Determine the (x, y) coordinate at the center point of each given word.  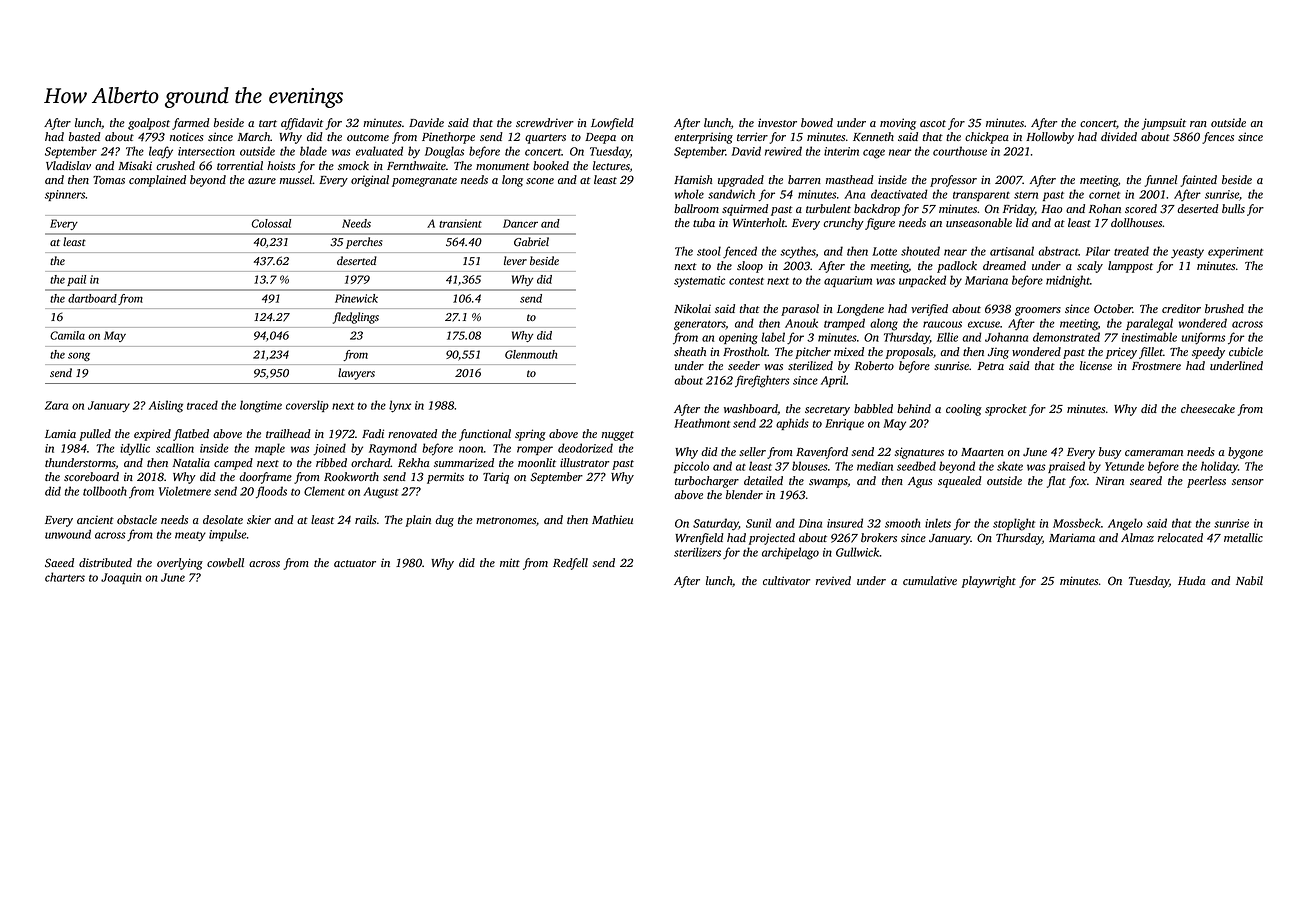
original (370, 181)
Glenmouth (531, 354)
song (79, 357)
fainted (1198, 181)
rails (366, 519)
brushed (1224, 308)
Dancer (520, 223)
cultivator (786, 580)
